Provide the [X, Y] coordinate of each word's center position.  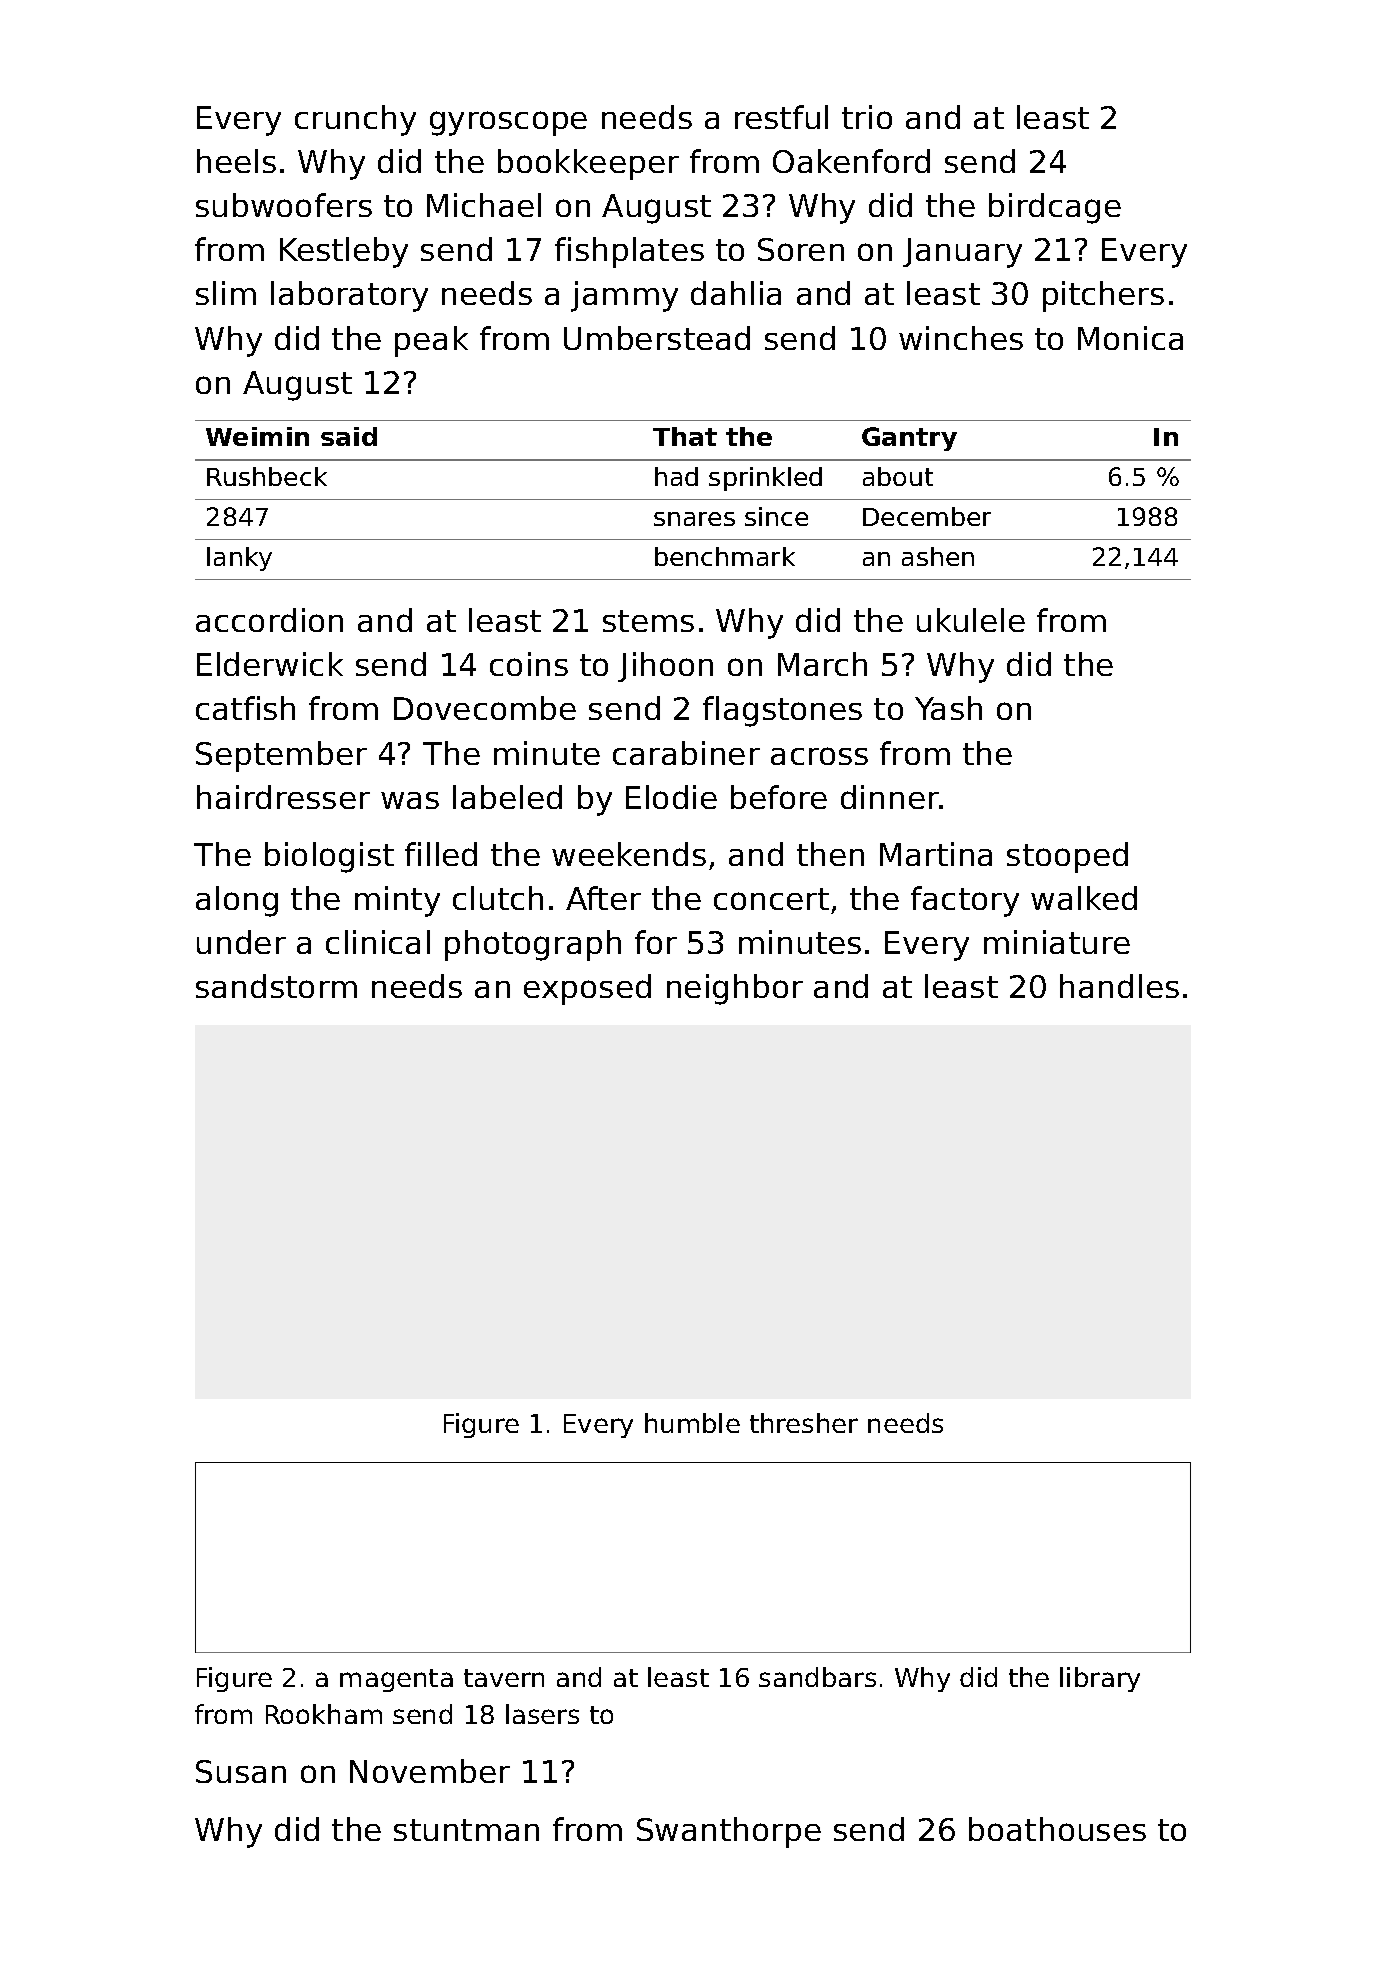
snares [694, 519]
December [927, 516]
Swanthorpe [729, 1832]
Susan [241, 1771]
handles [1119, 986]
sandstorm [276, 986]
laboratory [349, 296]
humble [692, 1423]
